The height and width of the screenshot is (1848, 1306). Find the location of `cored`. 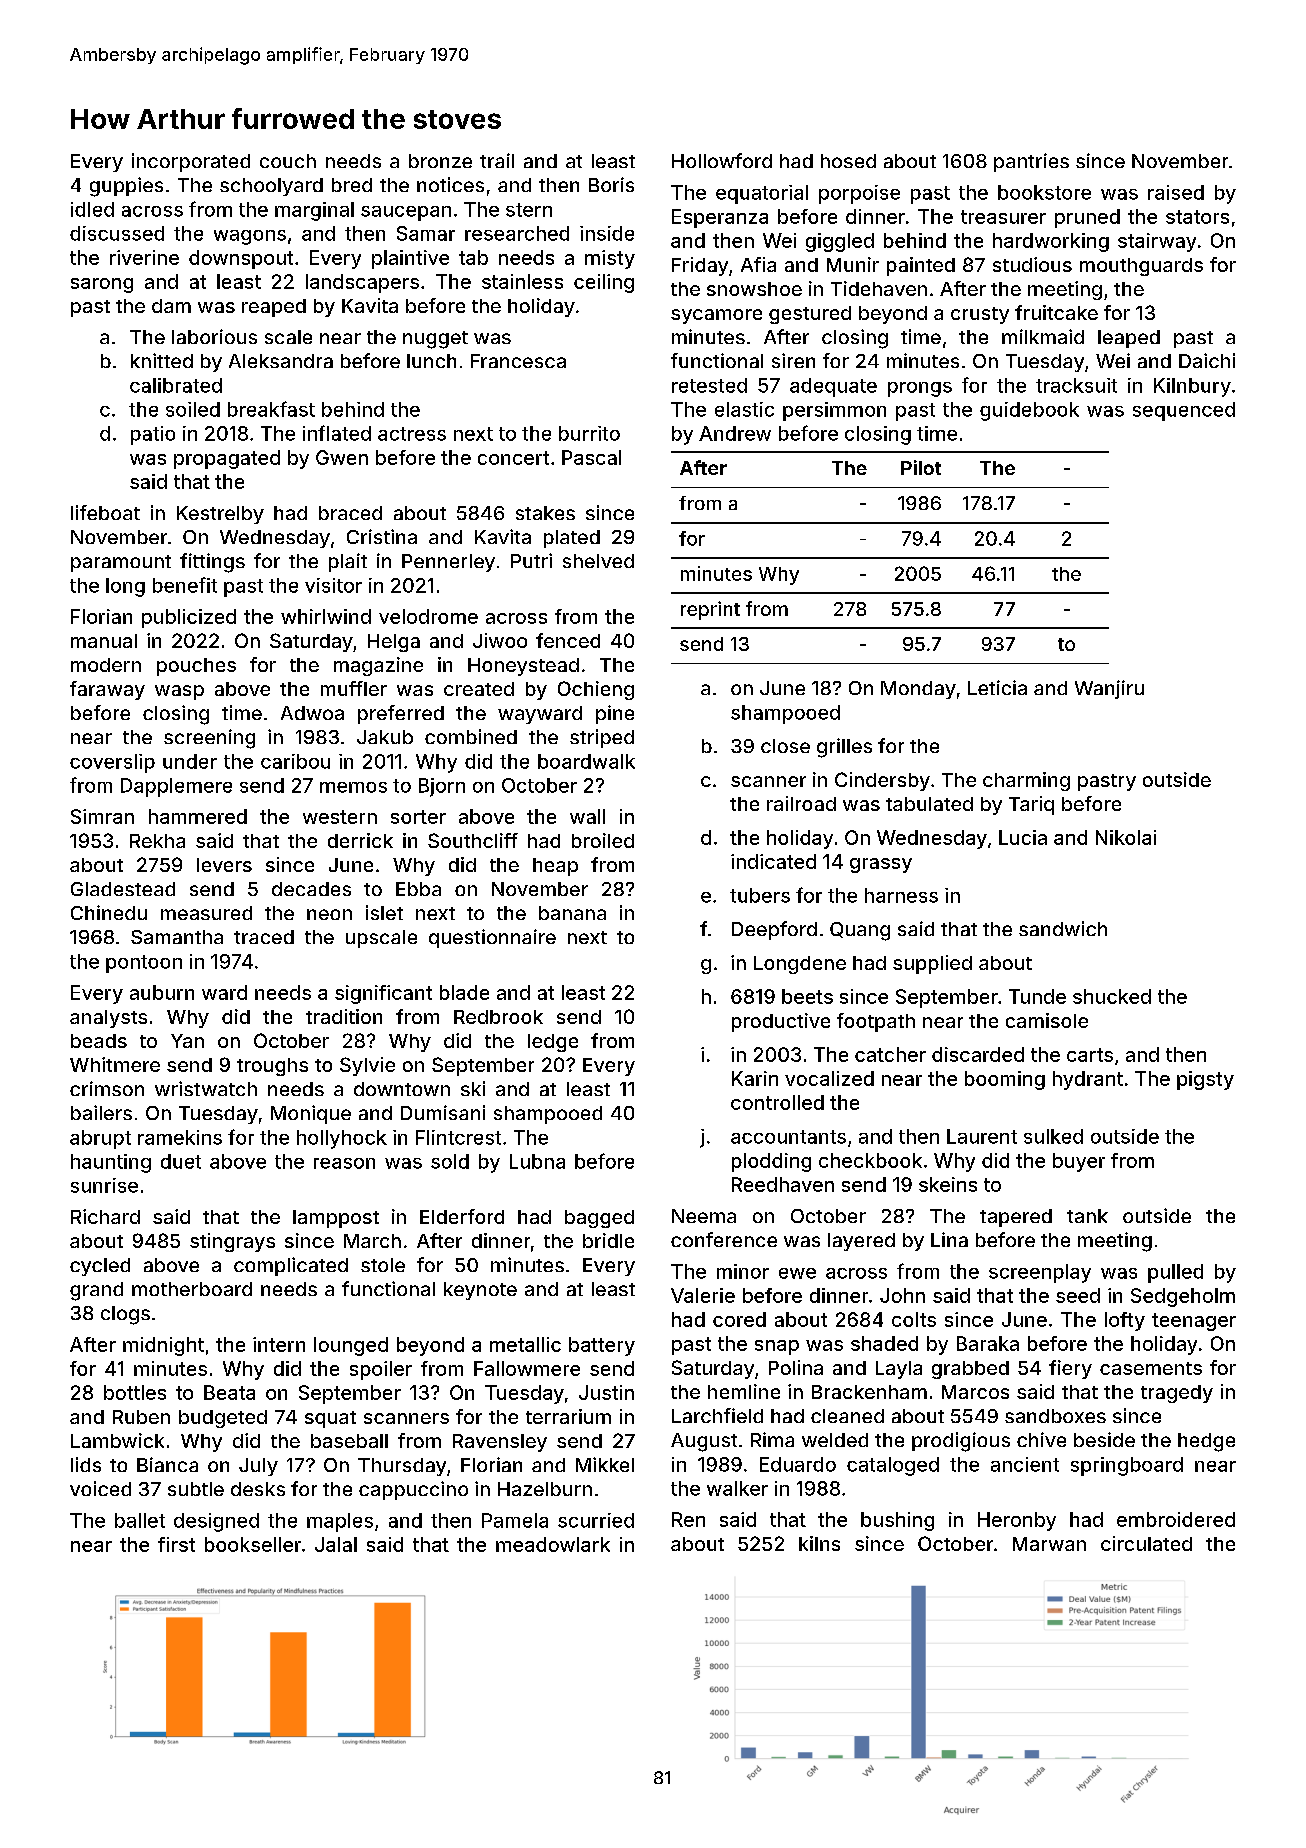

cored is located at coordinates (739, 1319).
